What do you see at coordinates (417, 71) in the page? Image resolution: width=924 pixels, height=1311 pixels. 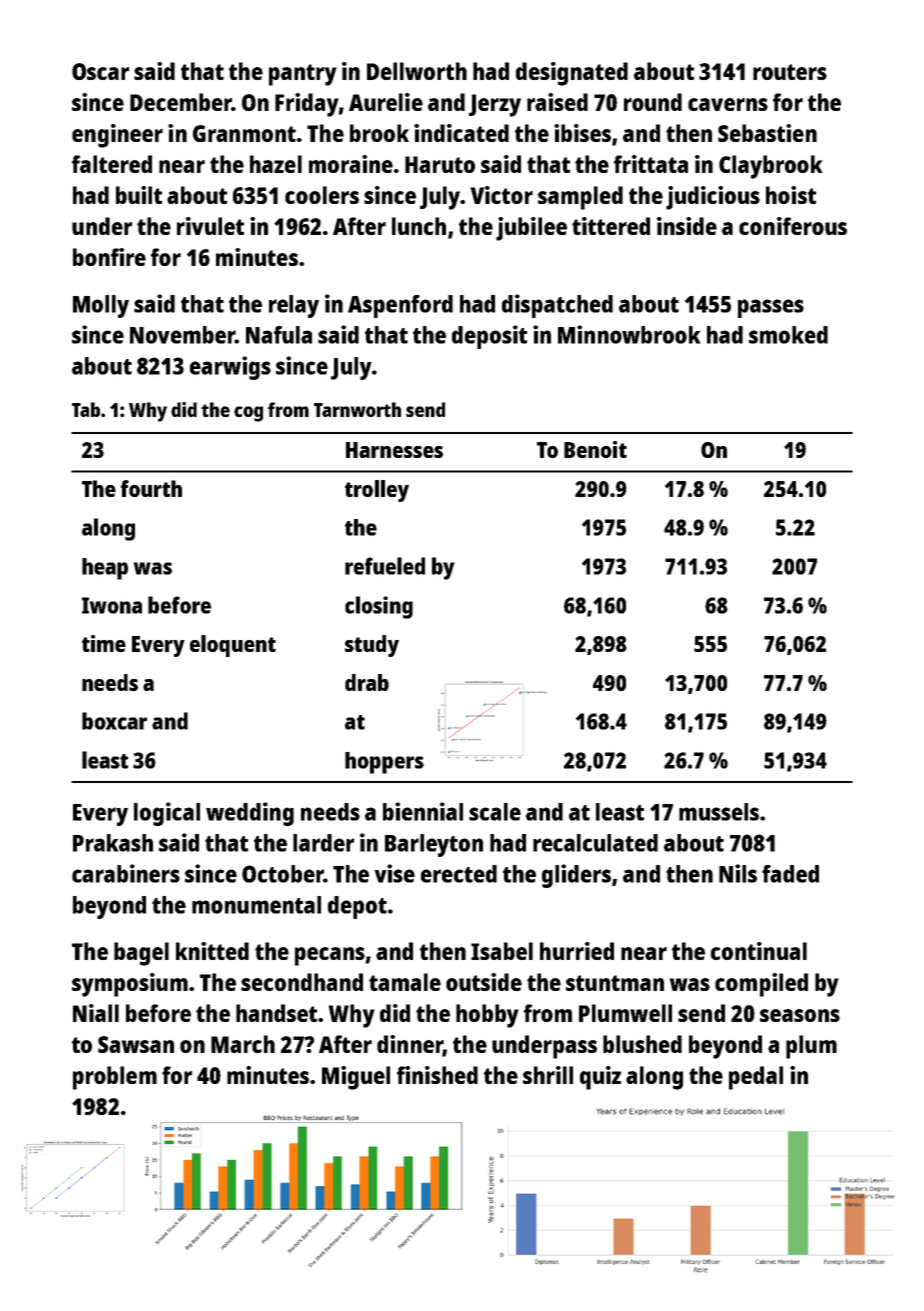 I see `Dellworth` at bounding box center [417, 71].
